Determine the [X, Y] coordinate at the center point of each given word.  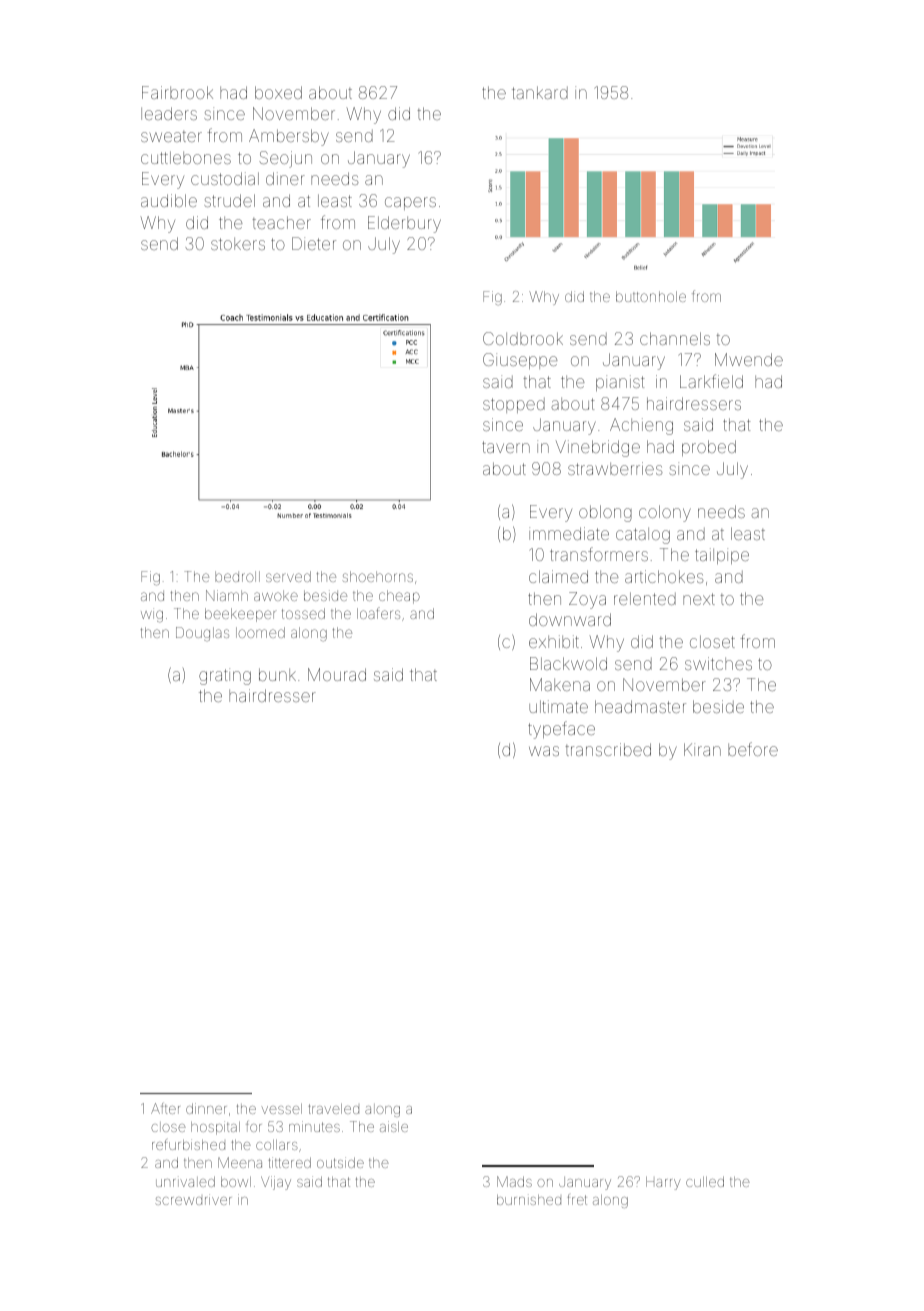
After [165, 1108]
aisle [394, 1126]
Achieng [641, 426]
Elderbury [404, 224]
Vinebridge [598, 448]
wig [152, 615]
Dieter [314, 243]
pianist [620, 383]
